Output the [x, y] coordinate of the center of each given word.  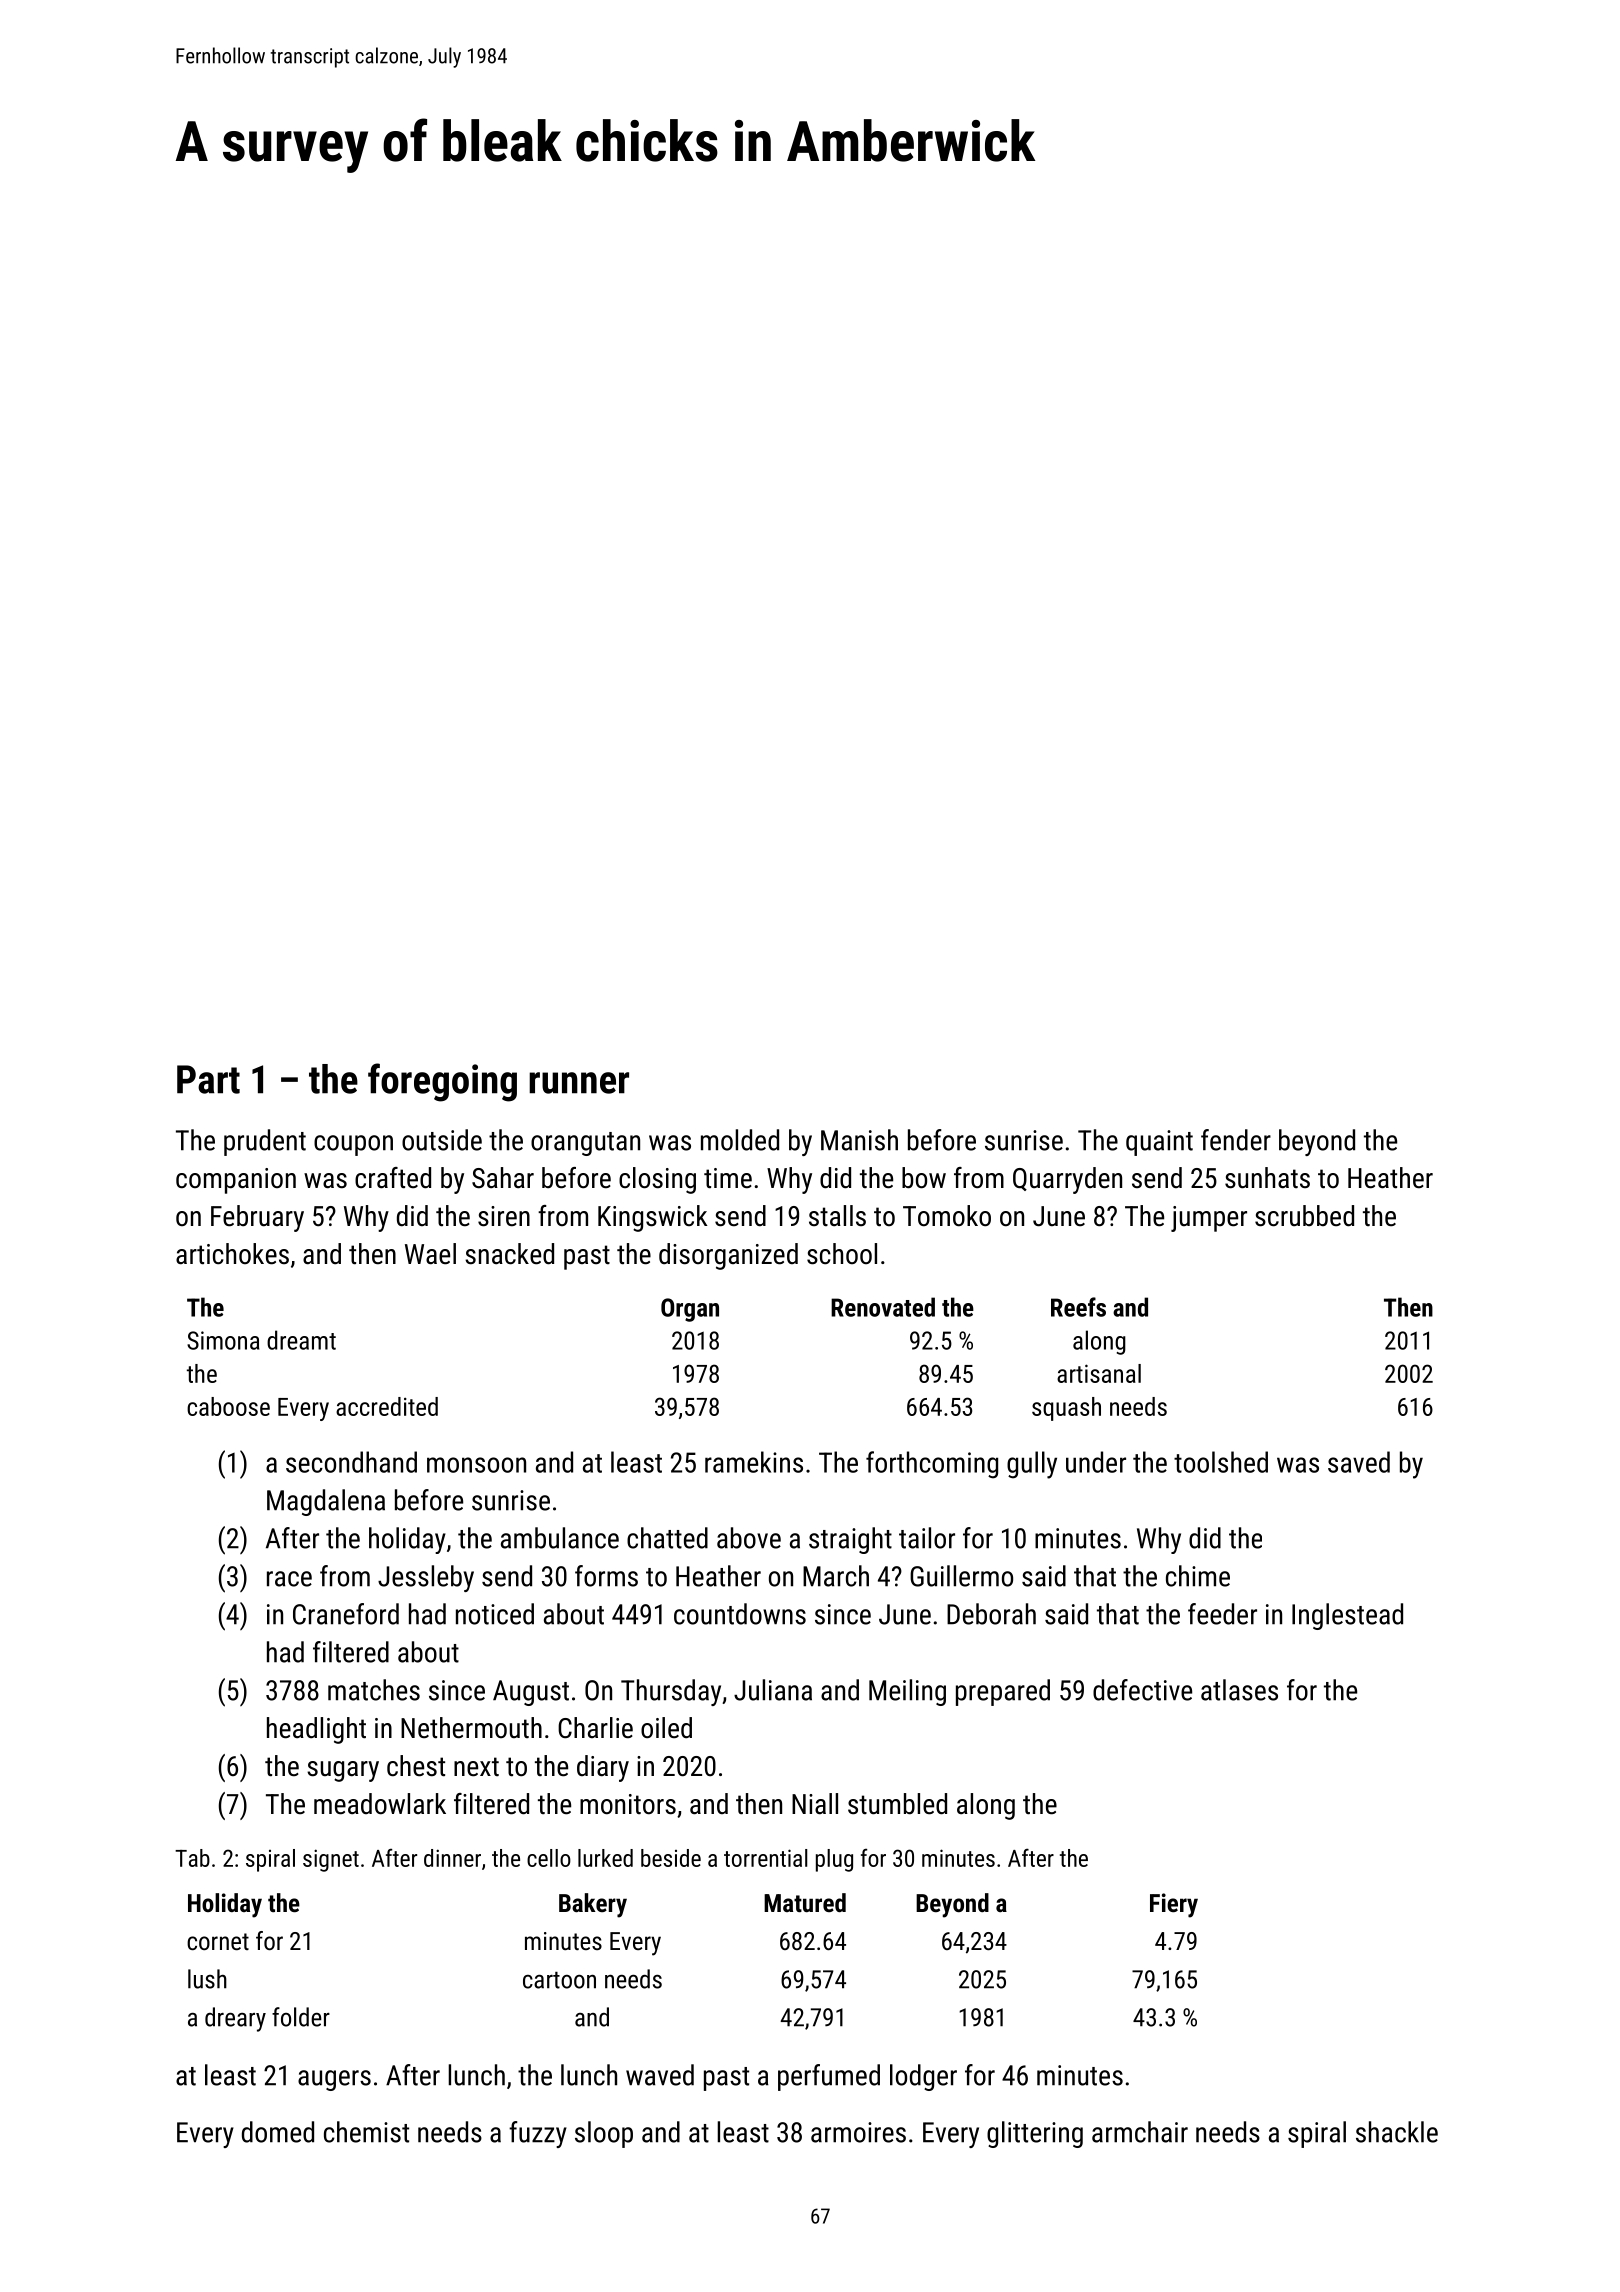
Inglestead [1347, 1616]
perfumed [829, 2077]
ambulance [560, 1538]
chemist [366, 2132]
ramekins [754, 1462]
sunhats [1267, 1178]
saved [1359, 1462]
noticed [495, 1614]
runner [579, 1083]
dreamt [301, 1340]
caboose [228, 1406]
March [836, 1576]
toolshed [1221, 1462]
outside [442, 1140]
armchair [1140, 2132]
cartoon [559, 1980]
